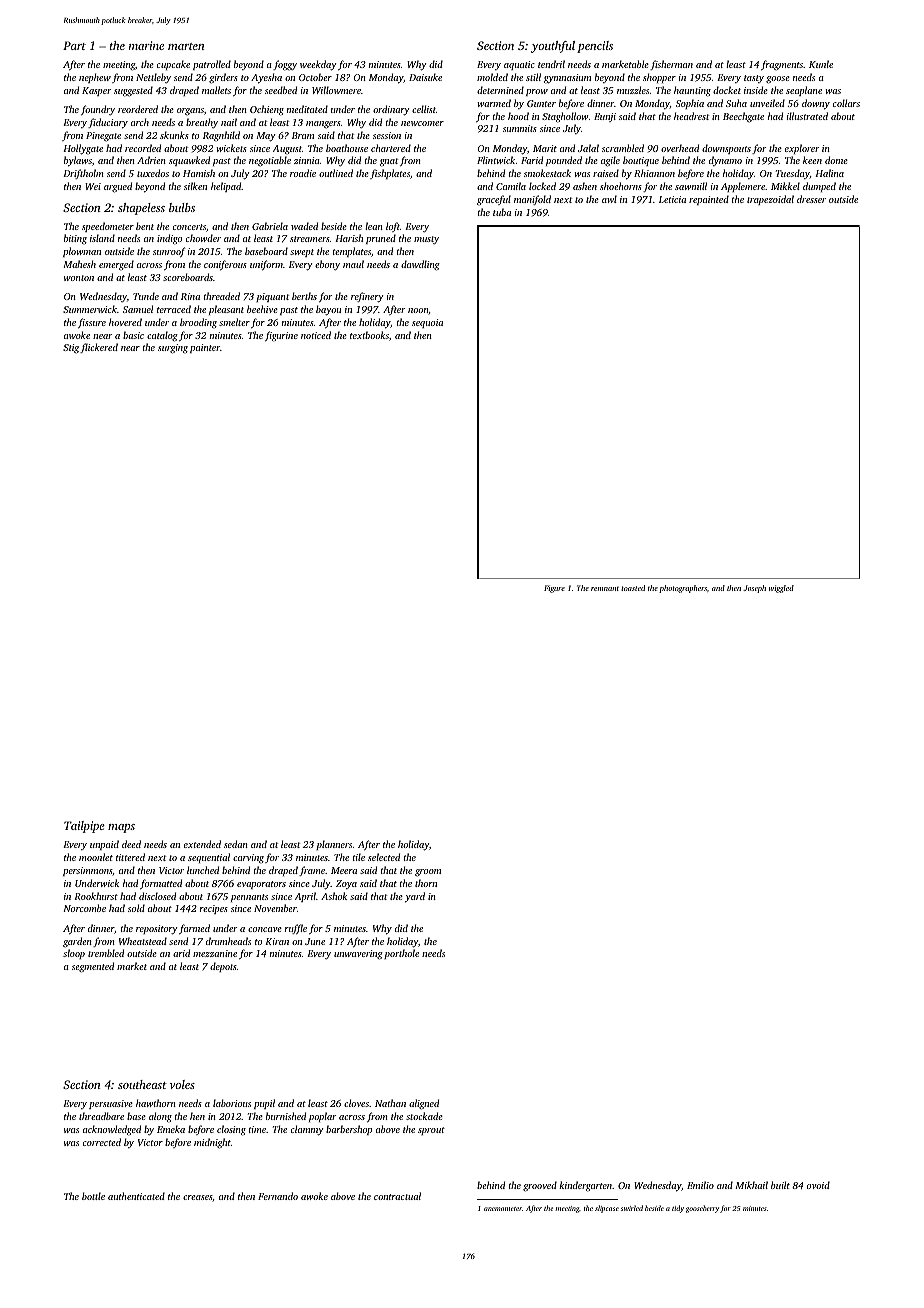 Image resolution: width=924 pixels, height=1308 pixels. Describe the element at coordinates (492, 77) in the image. I see `molded` at that location.
